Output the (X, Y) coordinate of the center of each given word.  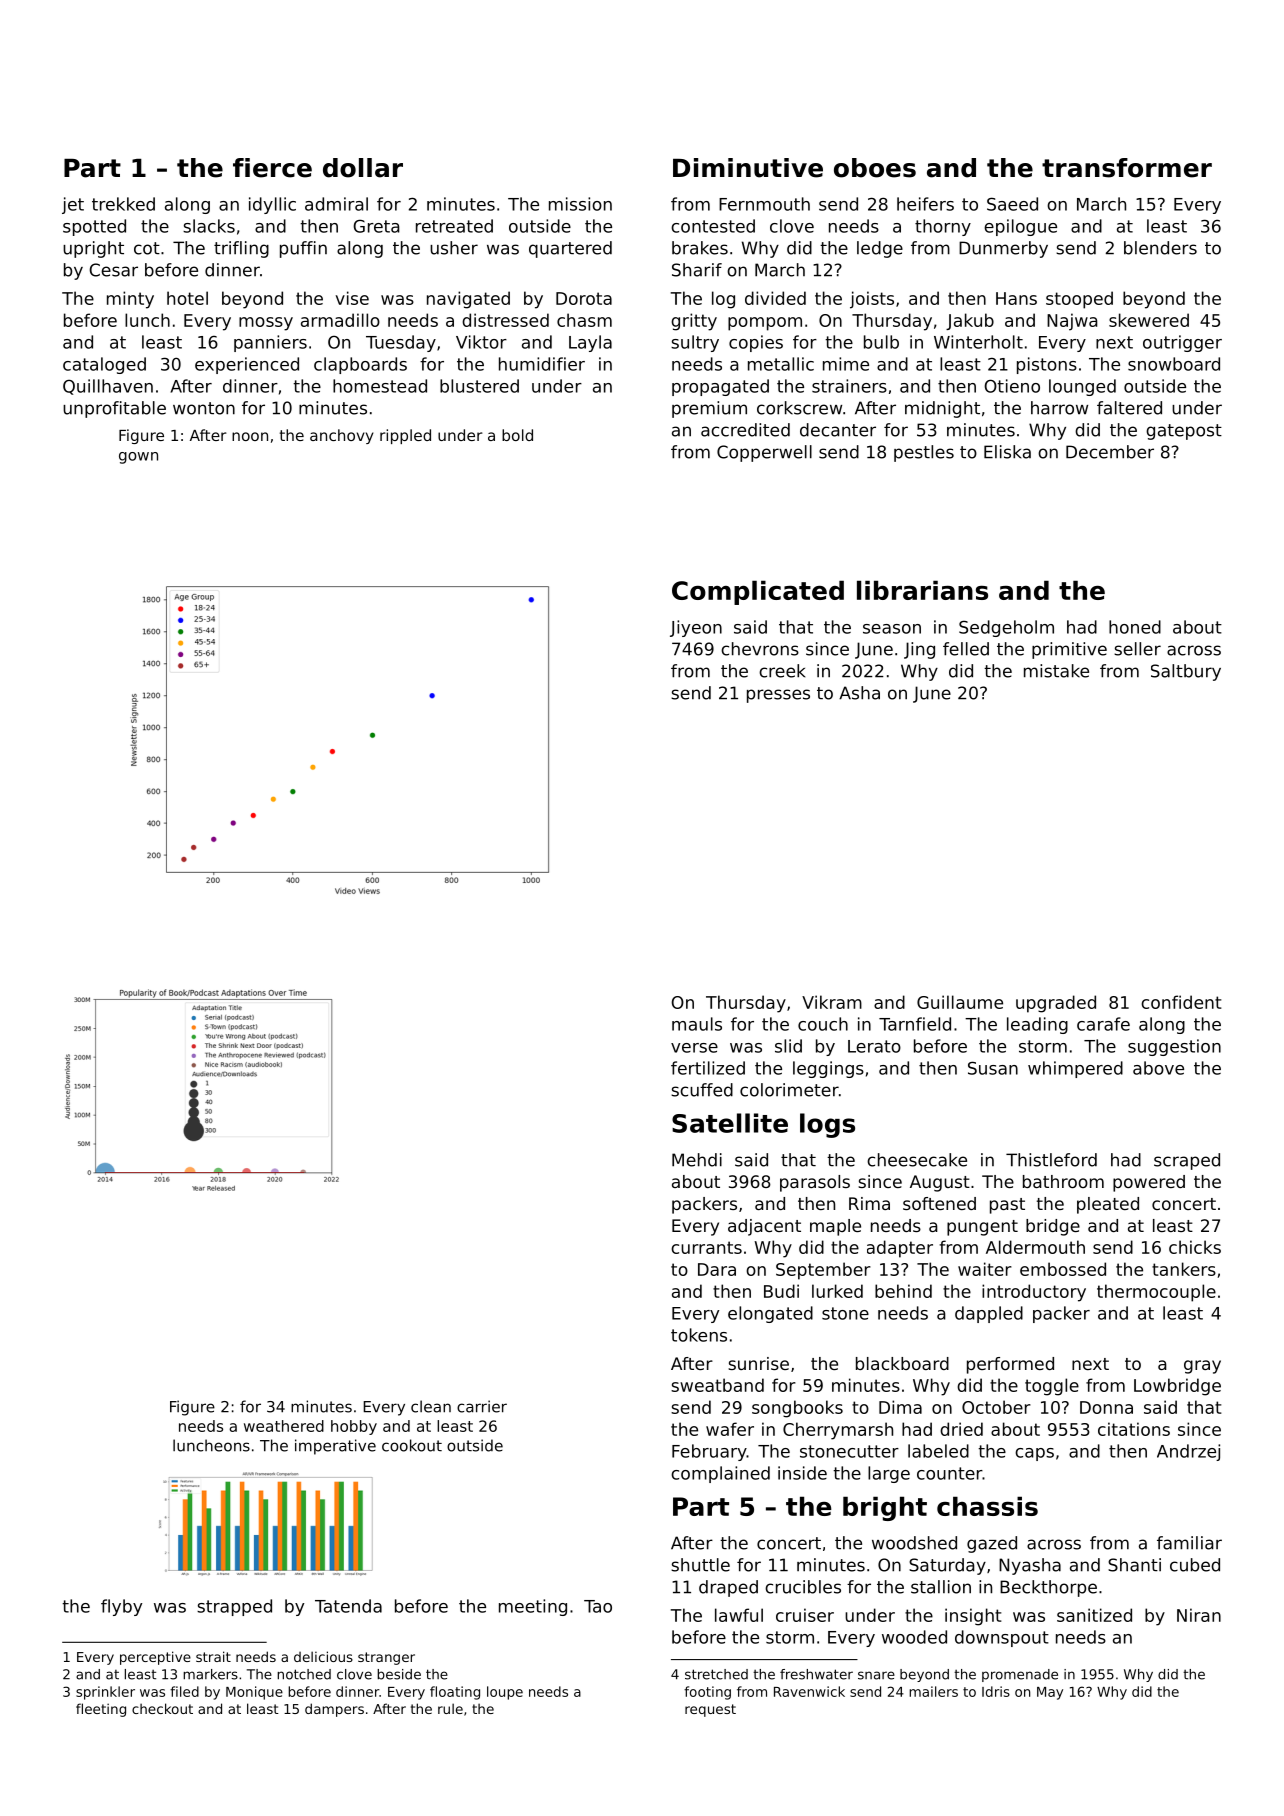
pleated (1108, 1205)
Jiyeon (696, 628)
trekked (123, 204)
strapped (234, 1607)
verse (694, 1048)
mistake (1056, 671)
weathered (284, 1426)
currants (706, 1247)
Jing (919, 650)
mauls (697, 1024)
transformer (1127, 168)
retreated (454, 226)
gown (138, 458)
